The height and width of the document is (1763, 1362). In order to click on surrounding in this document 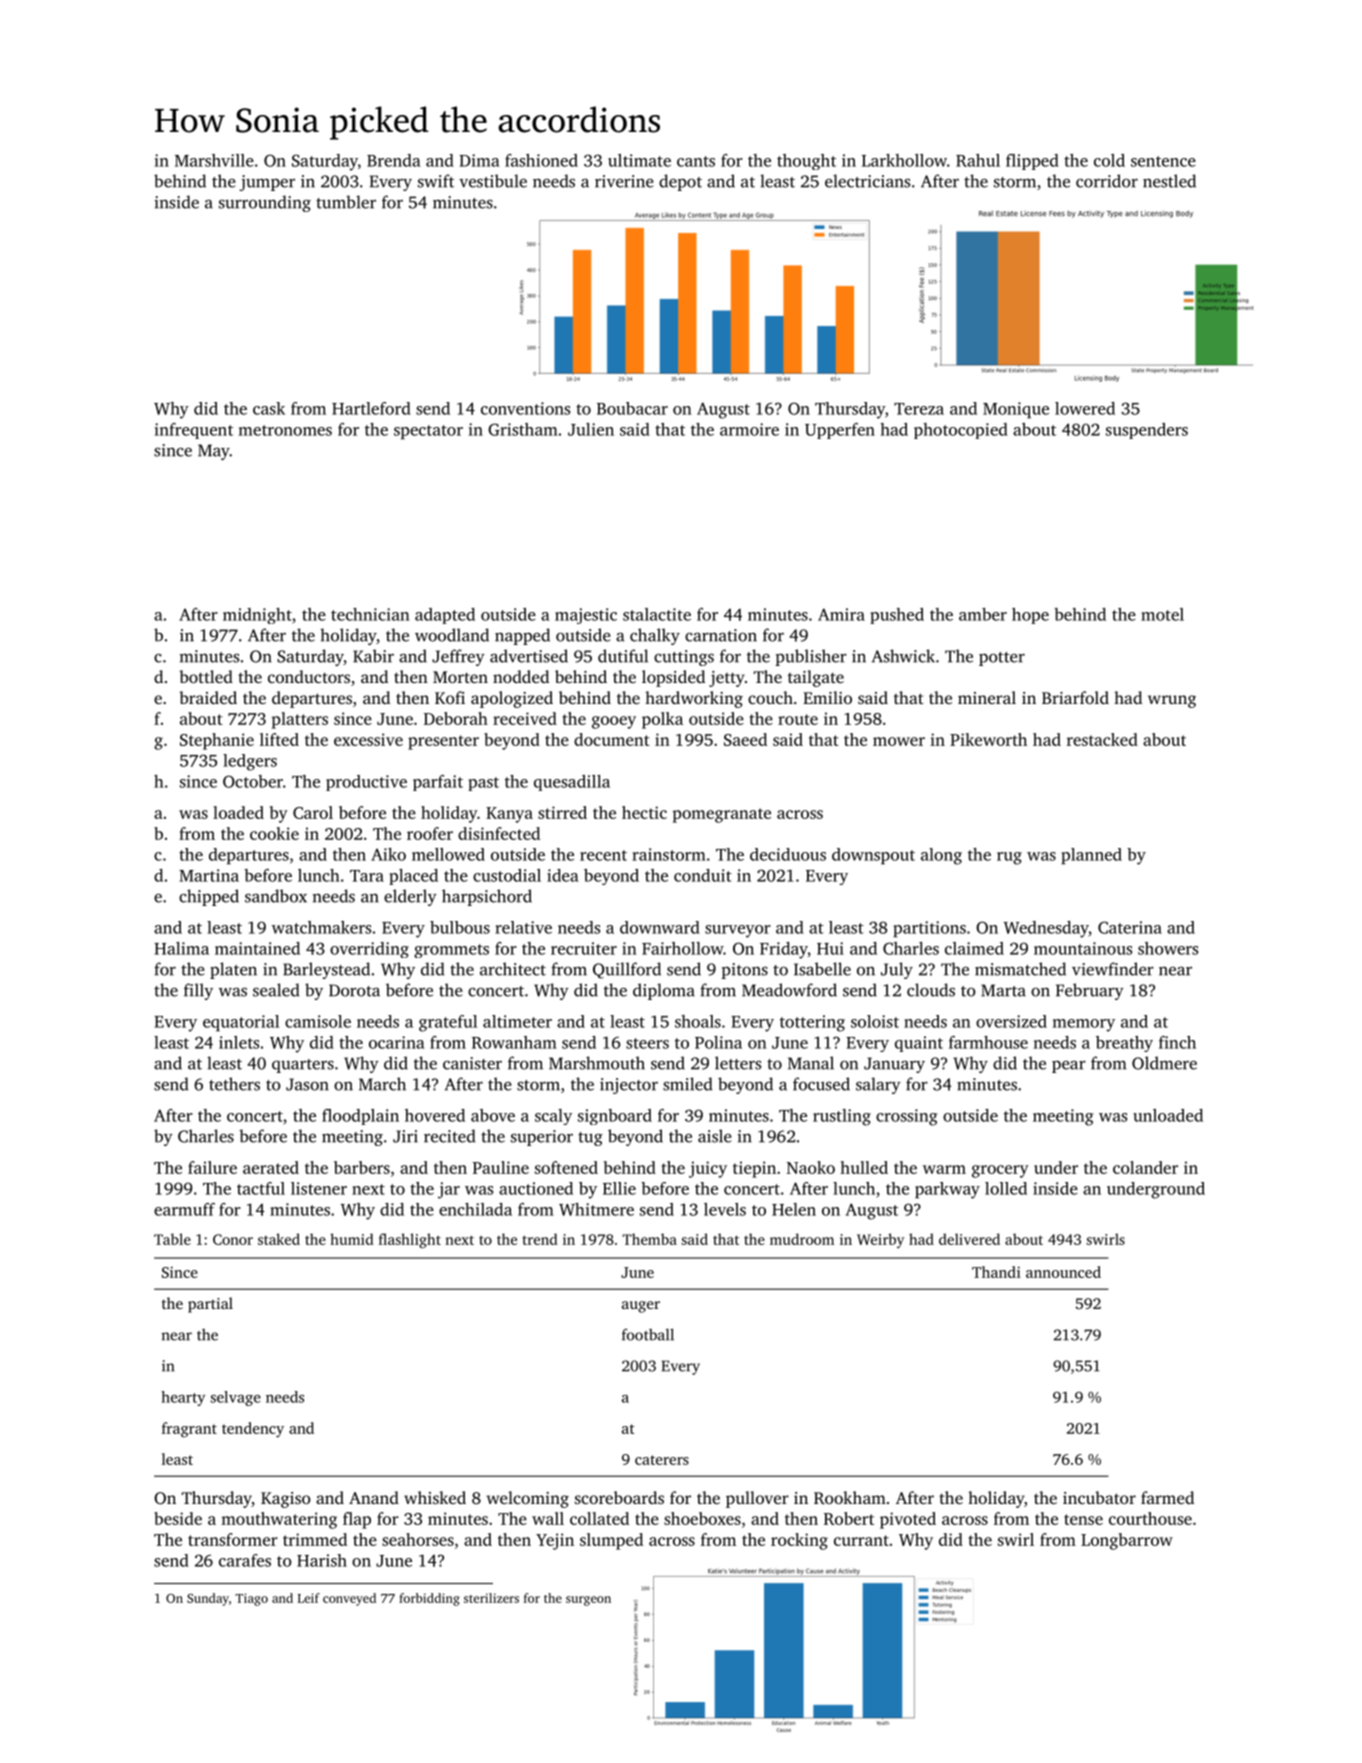, I will do `click(265, 203)`.
